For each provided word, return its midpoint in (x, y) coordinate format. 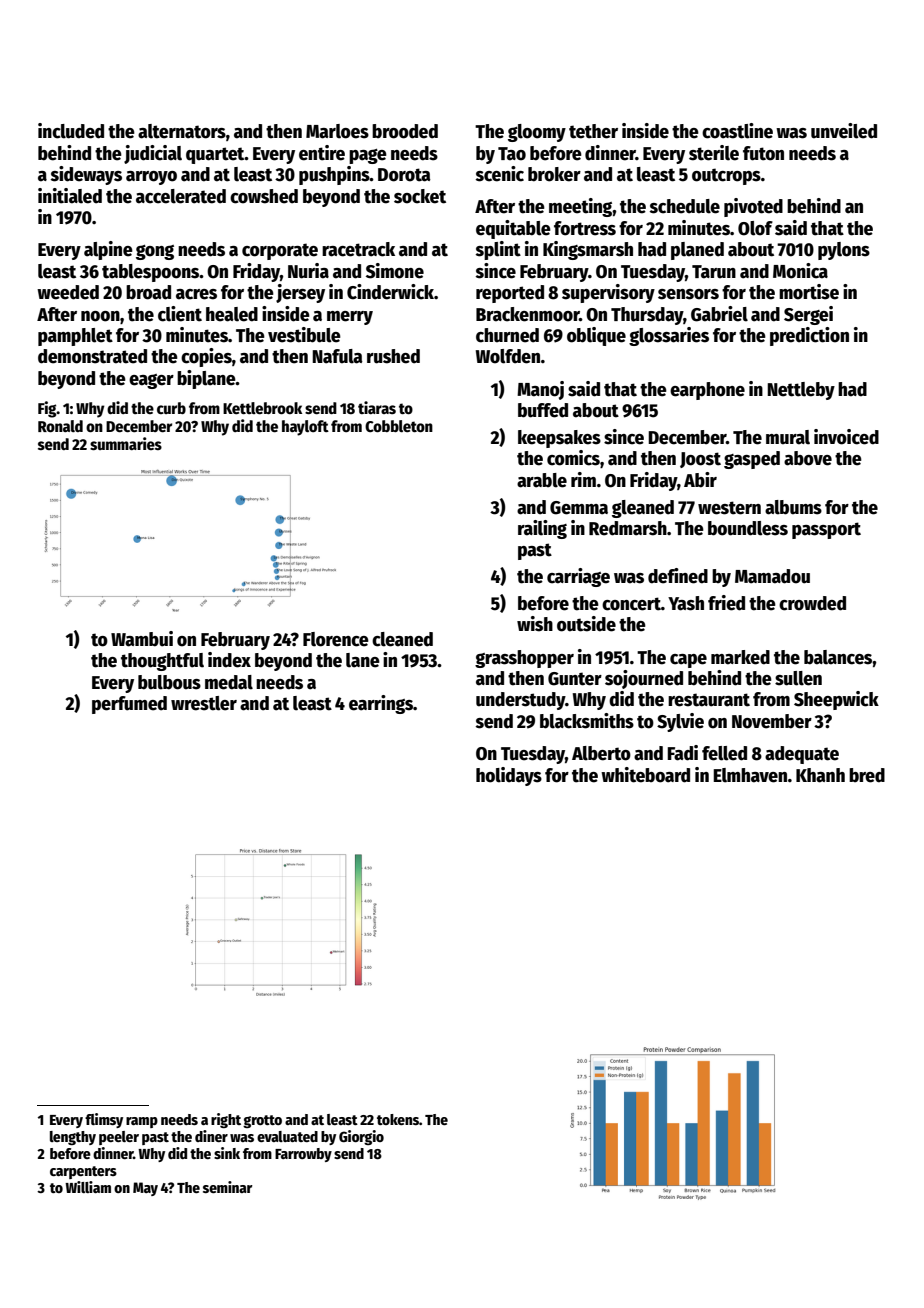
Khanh (820, 775)
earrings (381, 704)
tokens (398, 1119)
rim (583, 479)
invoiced (846, 437)
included (71, 131)
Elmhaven (750, 775)
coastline (737, 131)
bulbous (169, 682)
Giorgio (361, 1137)
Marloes (337, 131)
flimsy (104, 1120)
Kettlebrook (262, 408)
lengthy (73, 1138)
